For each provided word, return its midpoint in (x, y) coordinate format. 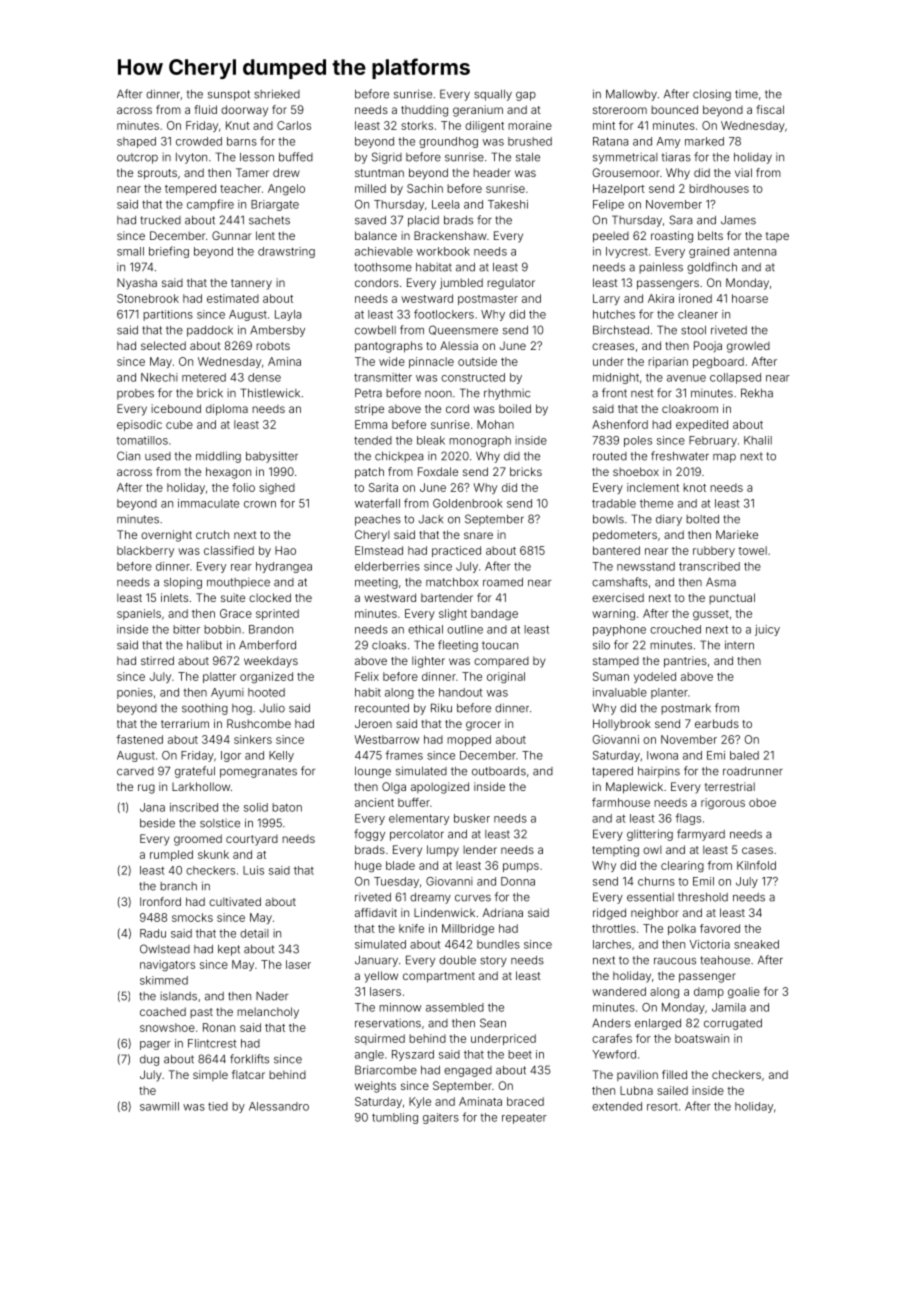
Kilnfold (756, 865)
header (492, 172)
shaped (136, 142)
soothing (205, 709)
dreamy (430, 898)
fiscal (770, 109)
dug (149, 1060)
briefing (169, 252)
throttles (614, 928)
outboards (499, 771)
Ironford (160, 901)
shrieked (277, 94)
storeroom (620, 110)
